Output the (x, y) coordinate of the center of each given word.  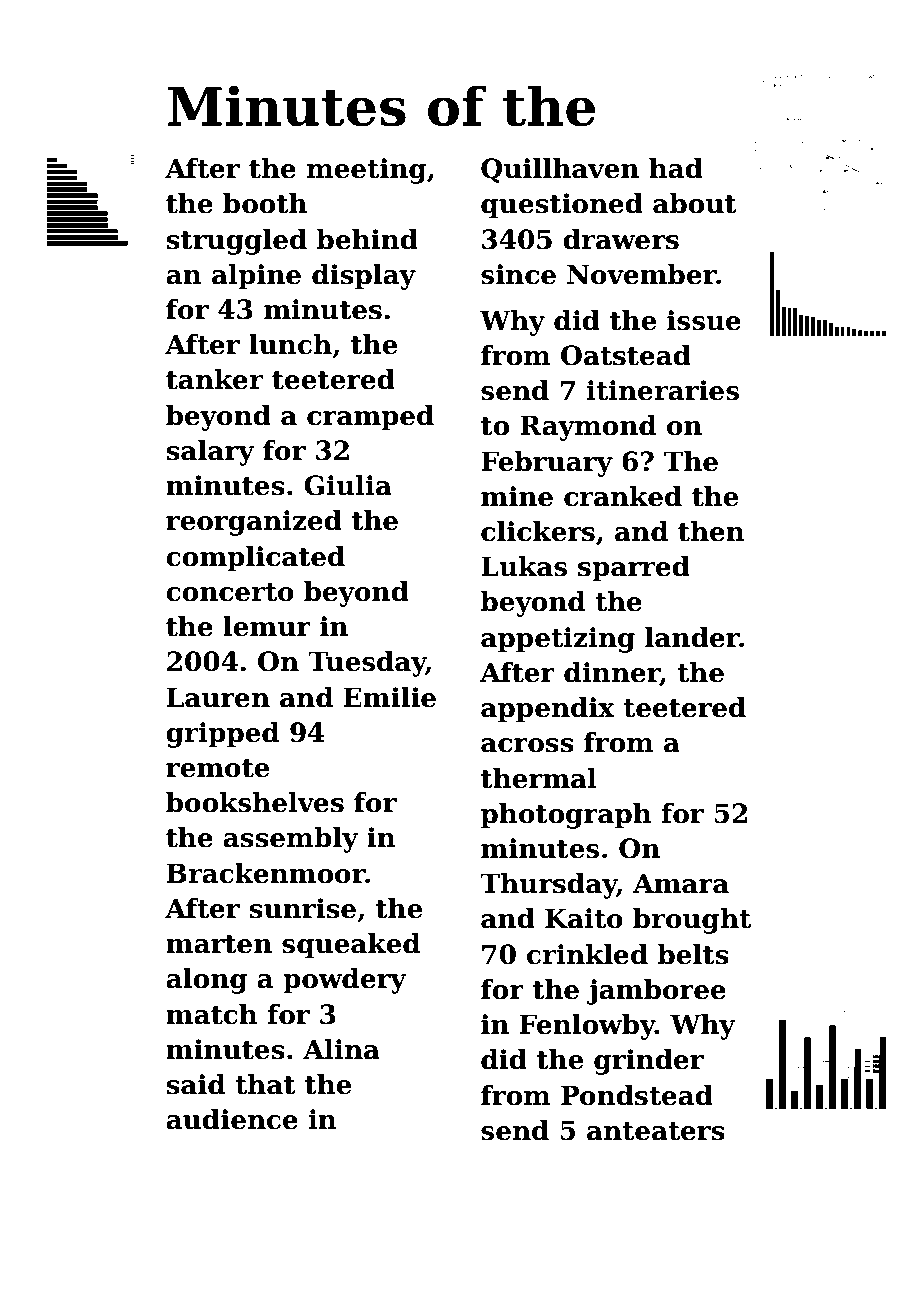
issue (704, 320)
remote (217, 768)
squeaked (351, 946)
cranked (623, 496)
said (195, 1084)
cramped (370, 418)
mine (517, 496)
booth (265, 203)
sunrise (302, 908)
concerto (230, 592)
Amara (681, 883)
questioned (562, 206)
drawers (621, 239)
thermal (539, 778)
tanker (214, 379)
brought (692, 921)
